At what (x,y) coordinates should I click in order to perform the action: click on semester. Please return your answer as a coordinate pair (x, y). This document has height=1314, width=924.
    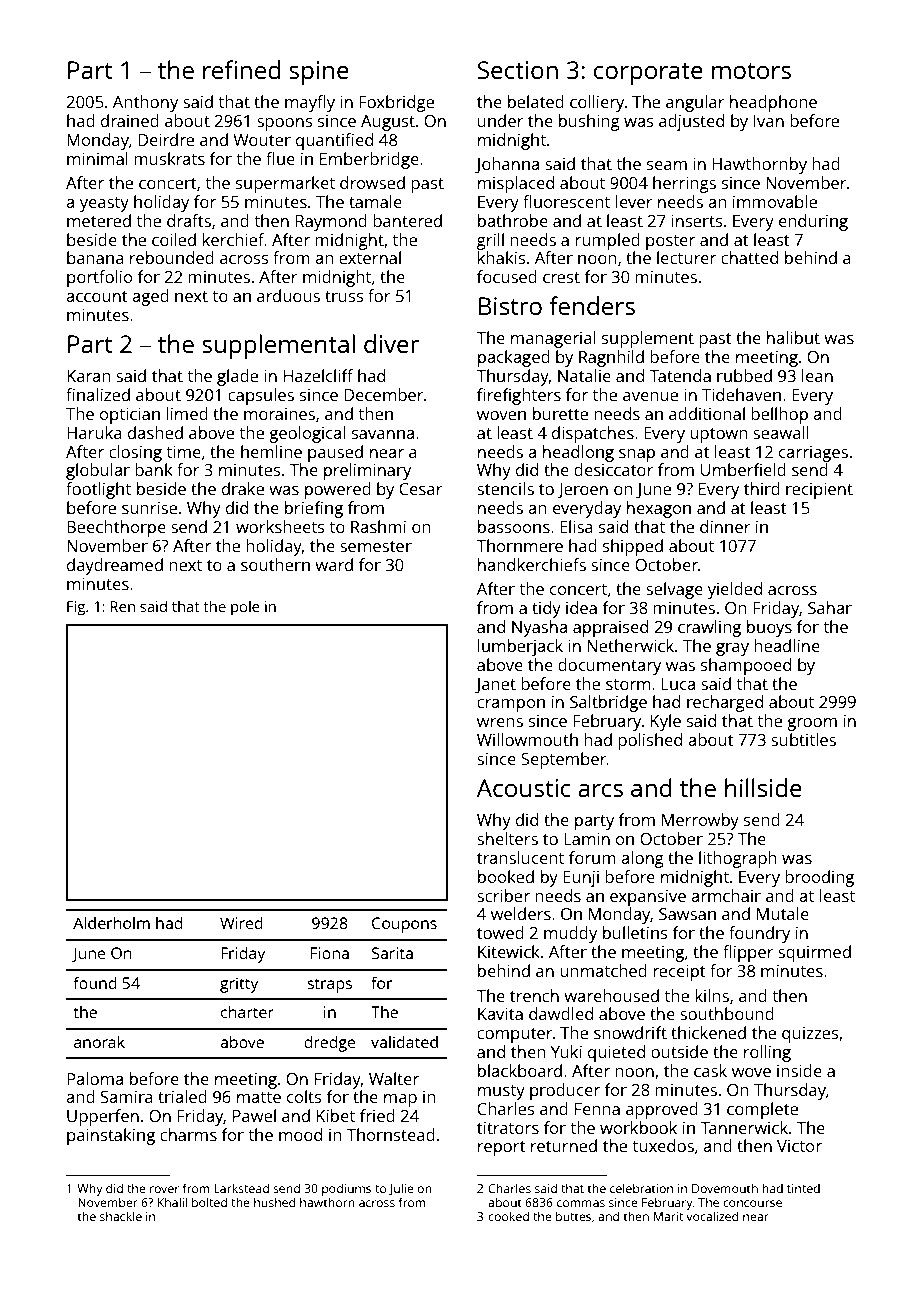
    Looking at the image, I should click on (376, 546).
